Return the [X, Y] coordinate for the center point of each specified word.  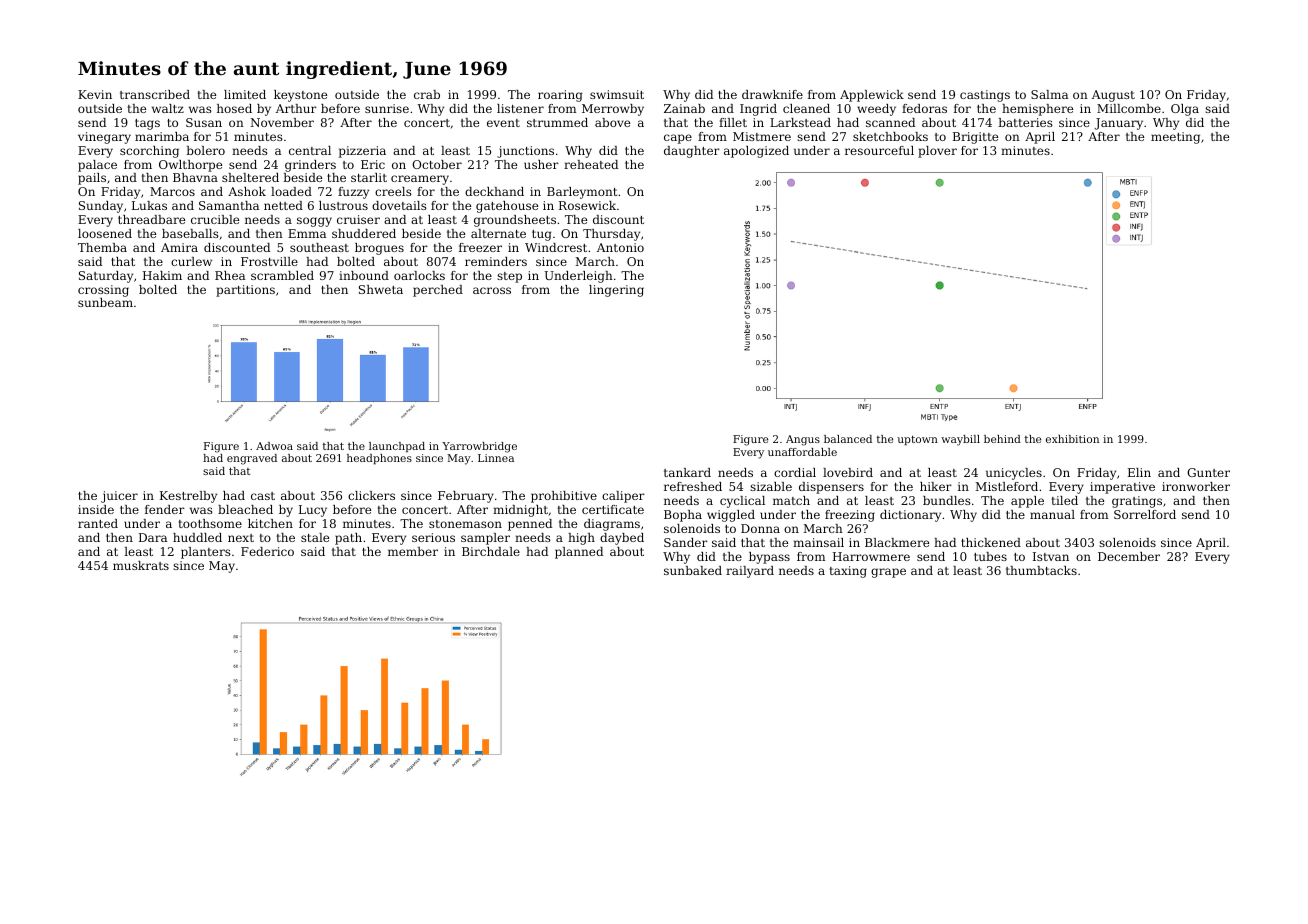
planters [206, 553]
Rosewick [587, 205]
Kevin [95, 94]
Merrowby [613, 110]
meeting [1175, 138]
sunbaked [693, 570]
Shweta [381, 289]
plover [937, 152]
